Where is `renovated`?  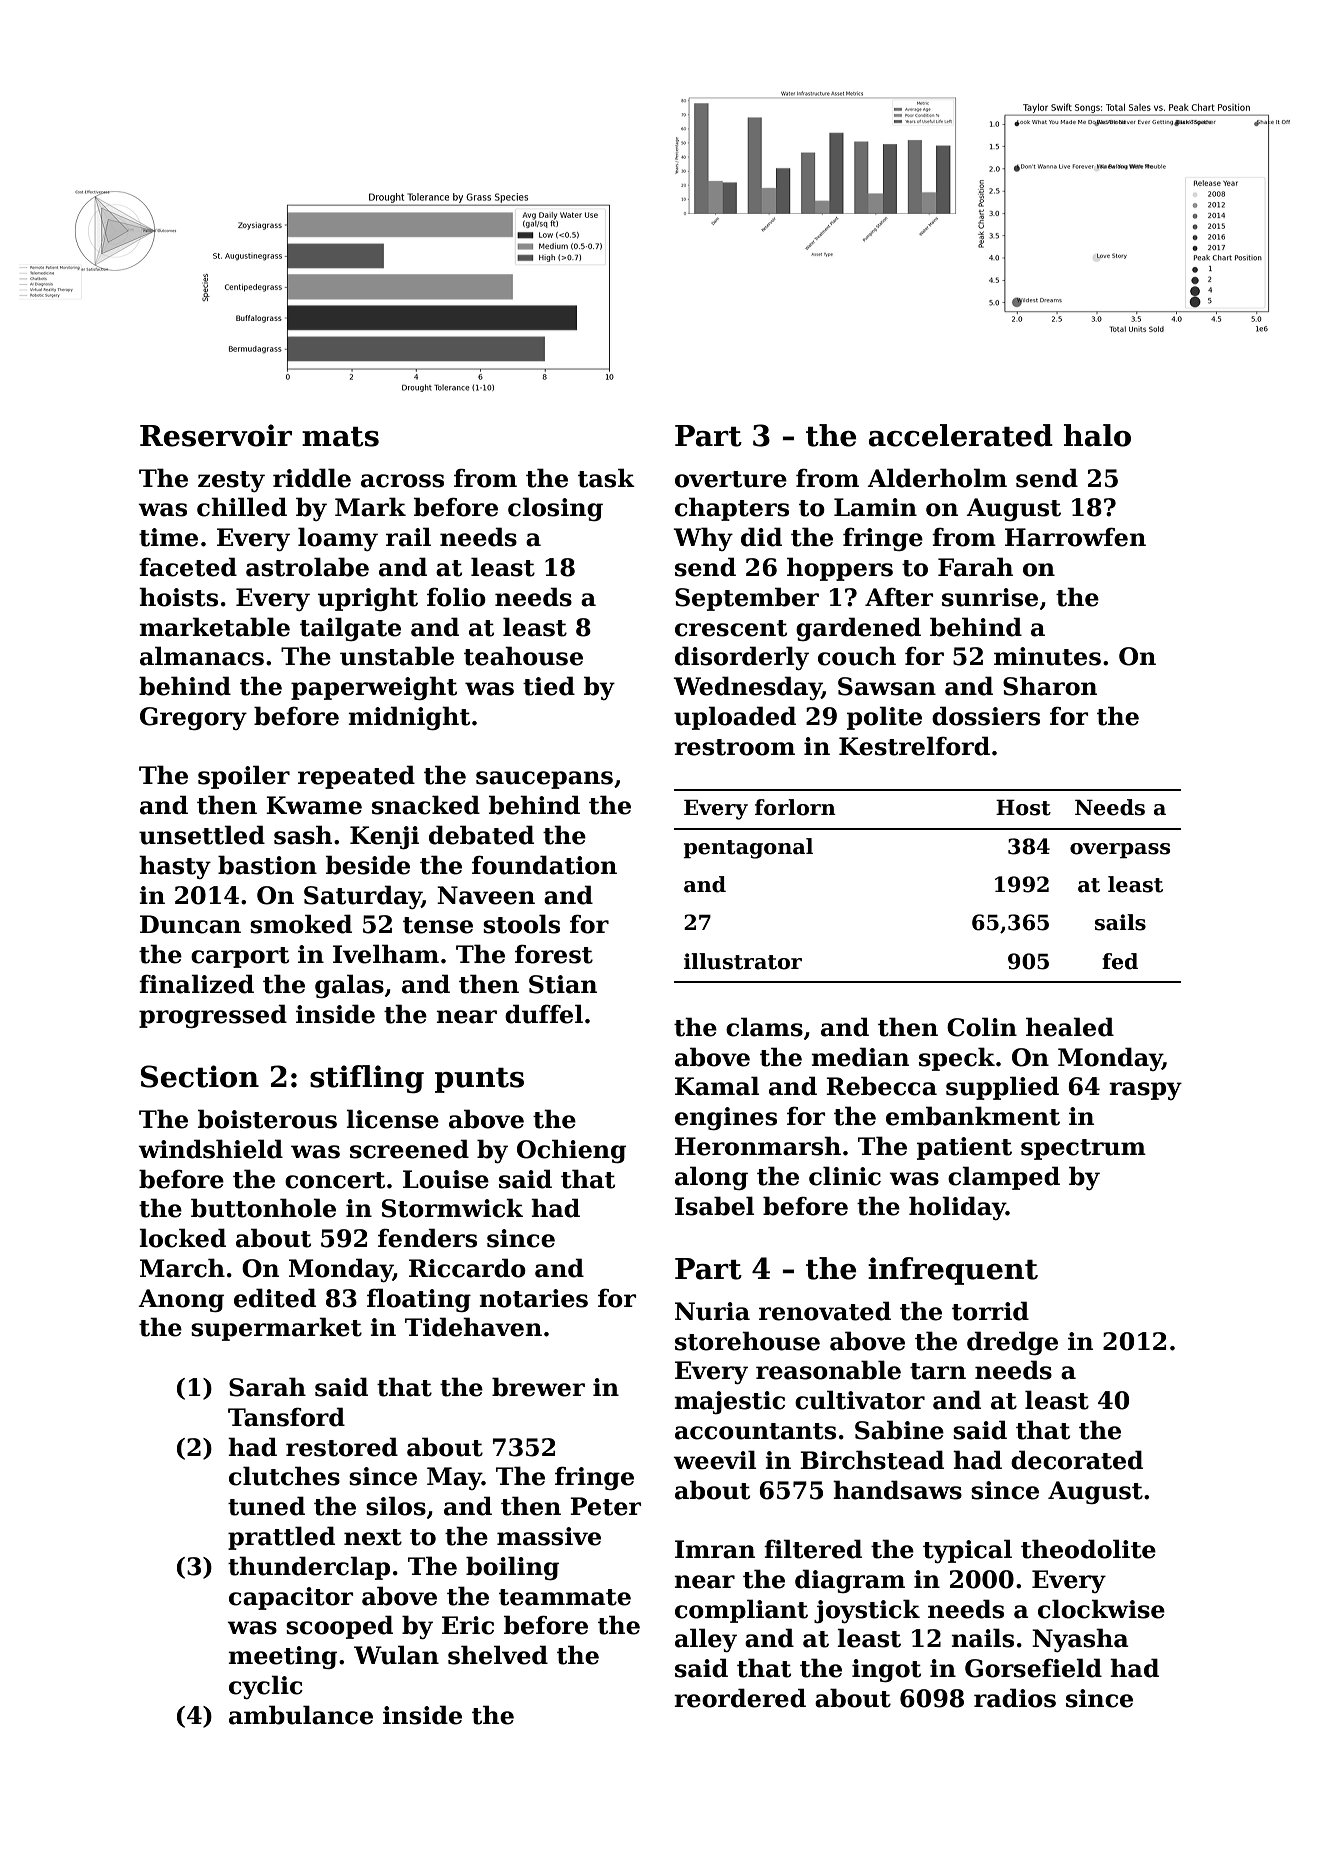
renovated is located at coordinates (825, 1311).
